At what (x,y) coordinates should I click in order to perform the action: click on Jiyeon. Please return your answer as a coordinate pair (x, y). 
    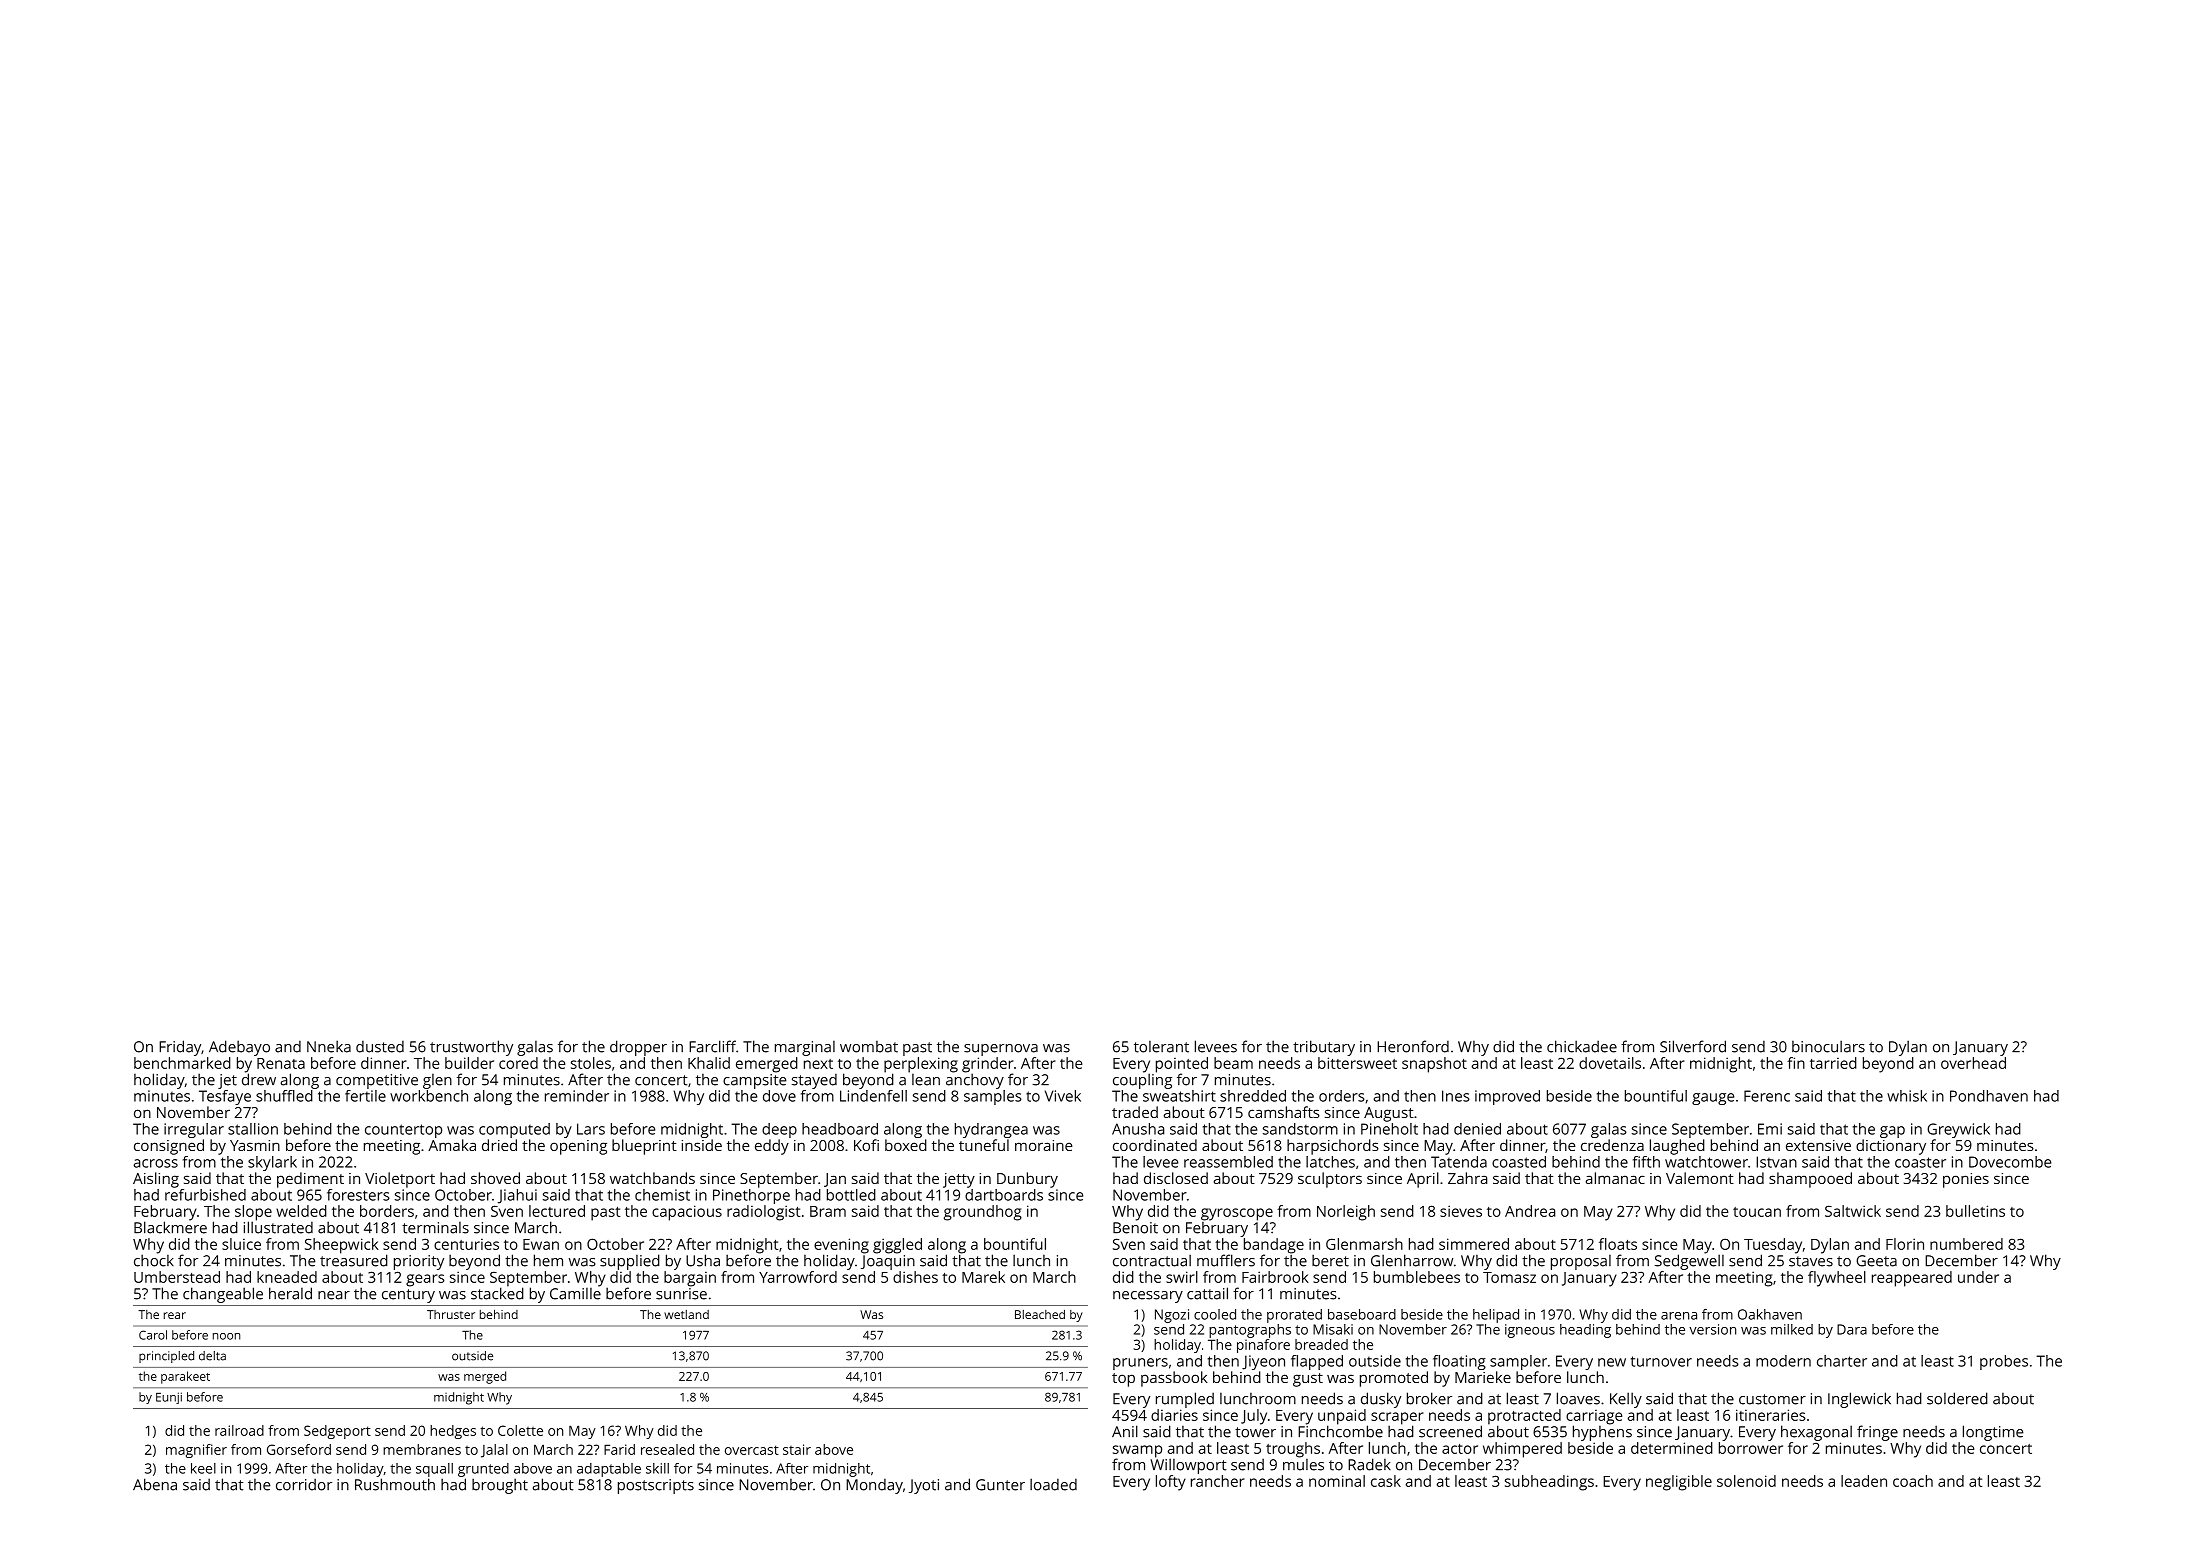
    Looking at the image, I should click on (1263, 1362).
